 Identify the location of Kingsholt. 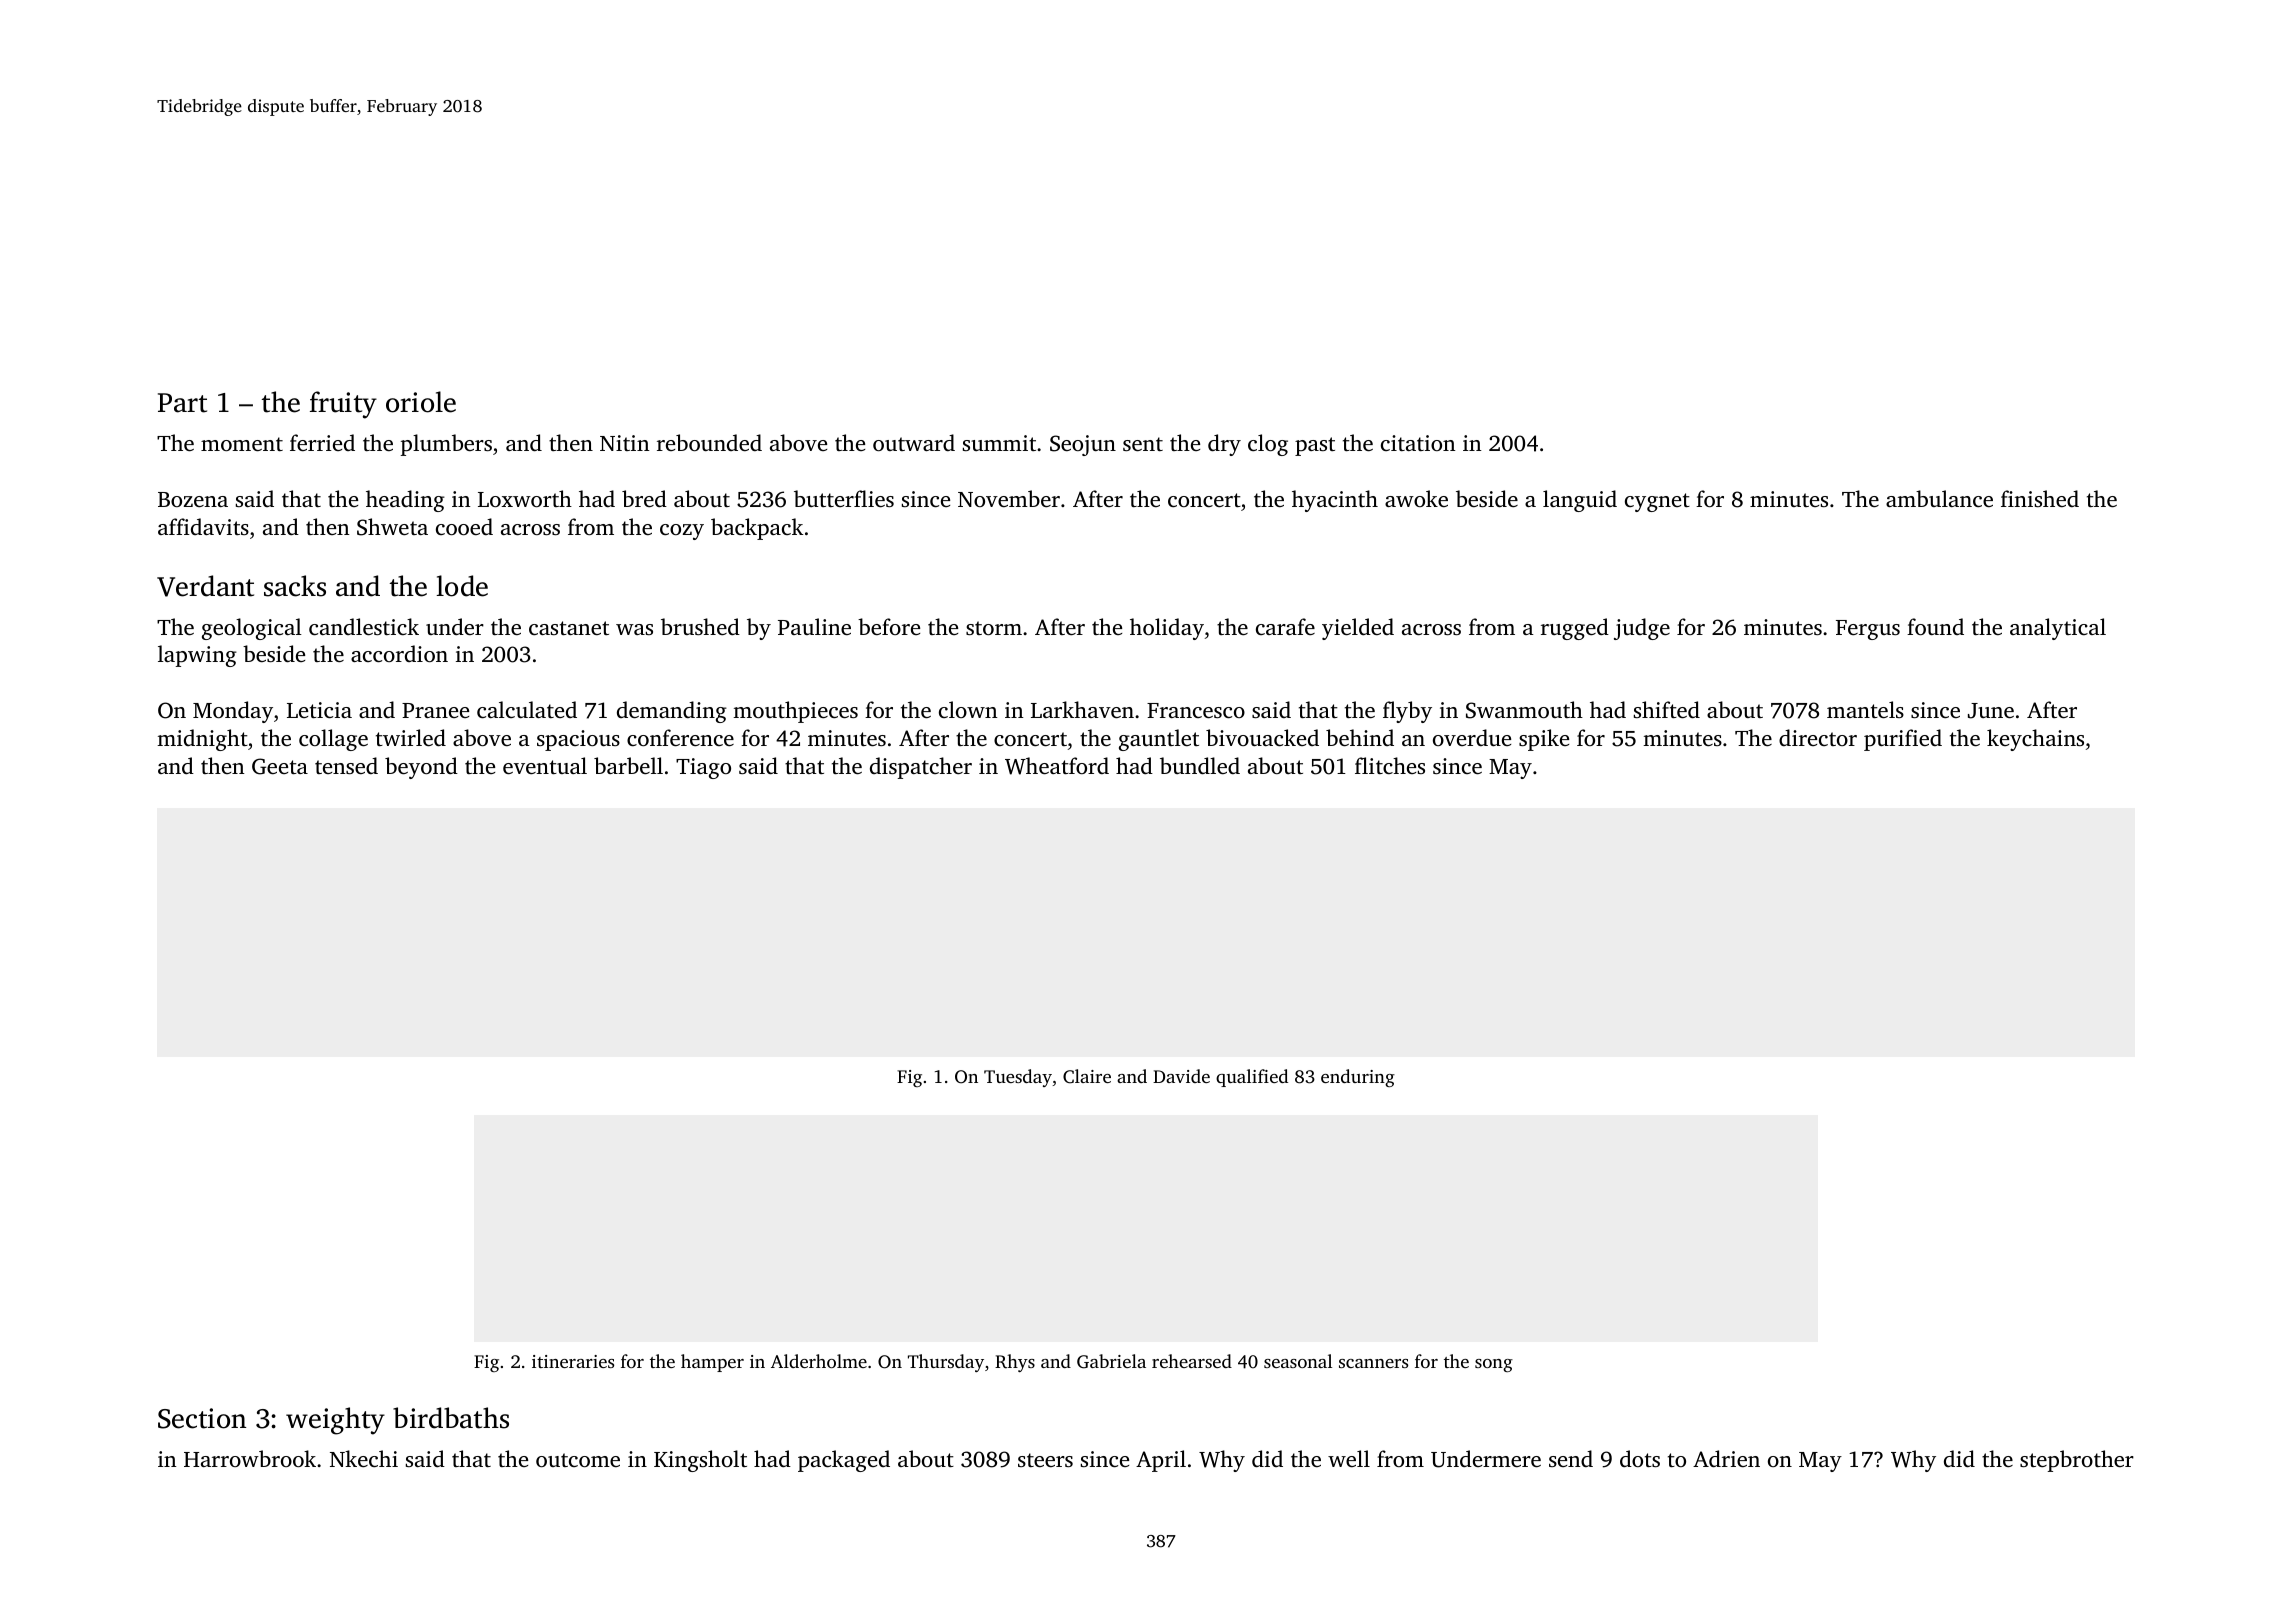
(700, 1461).
